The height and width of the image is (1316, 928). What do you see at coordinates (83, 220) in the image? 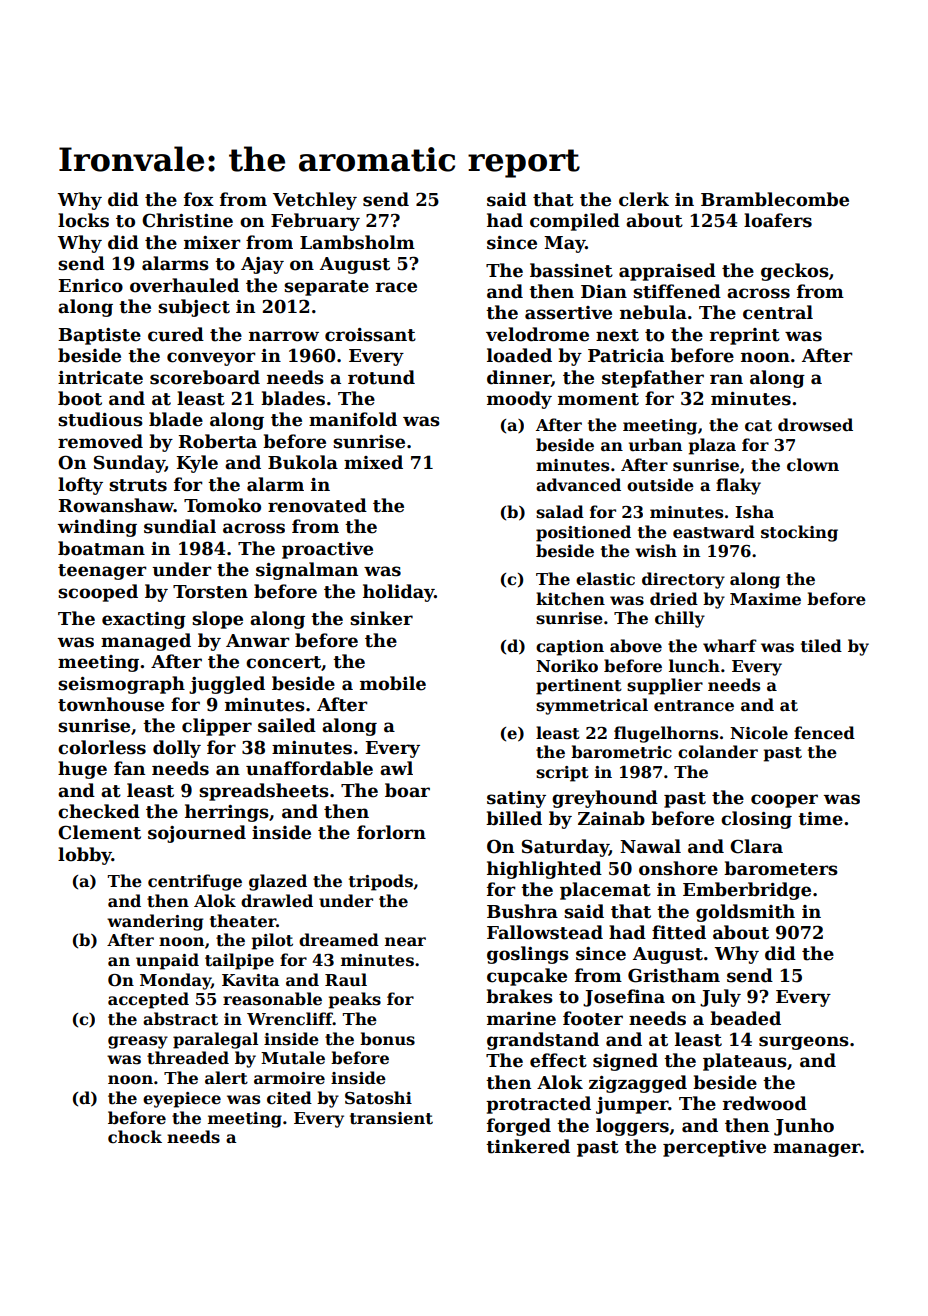
I see `locks` at bounding box center [83, 220].
